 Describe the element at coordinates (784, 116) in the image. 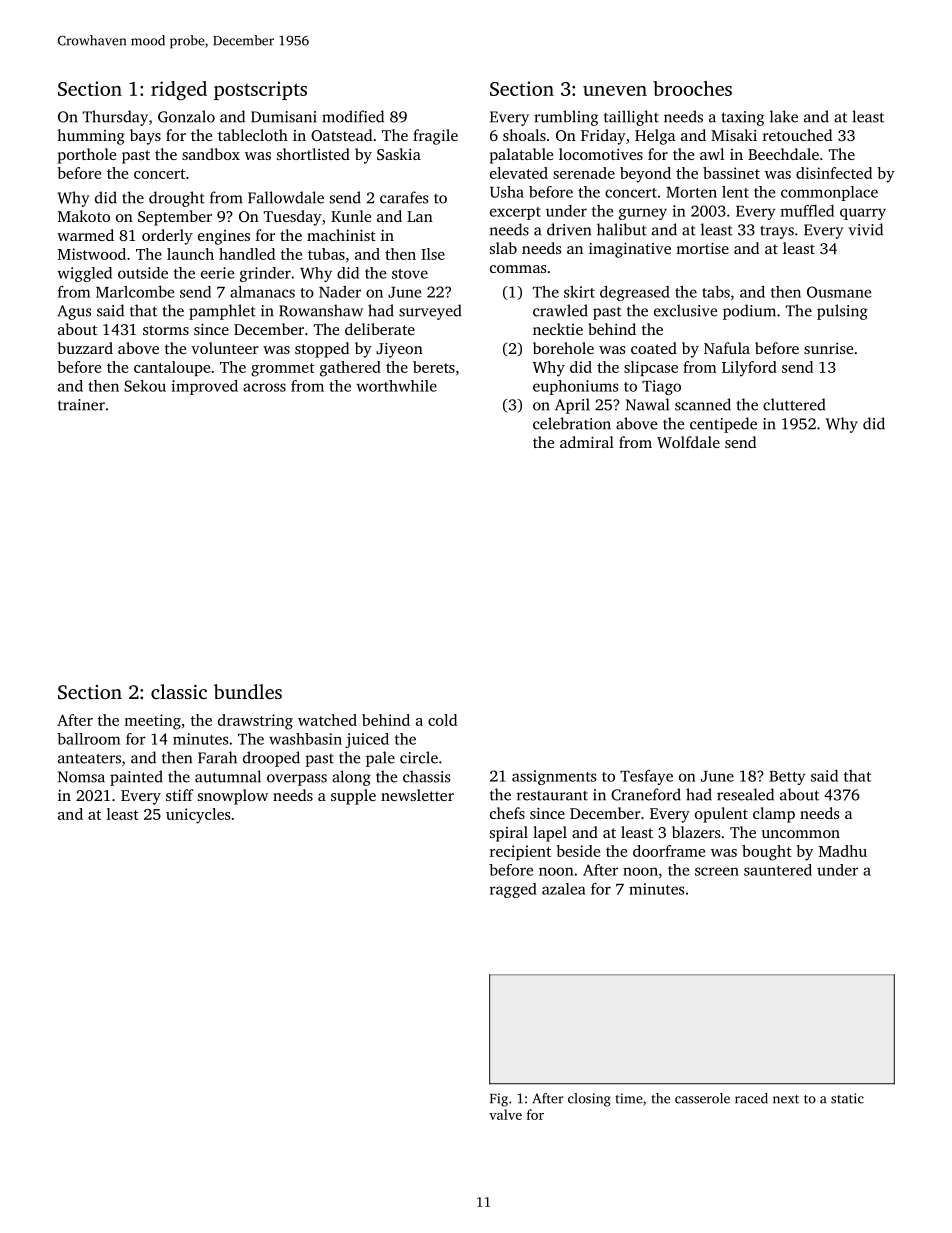

I see `lake` at that location.
